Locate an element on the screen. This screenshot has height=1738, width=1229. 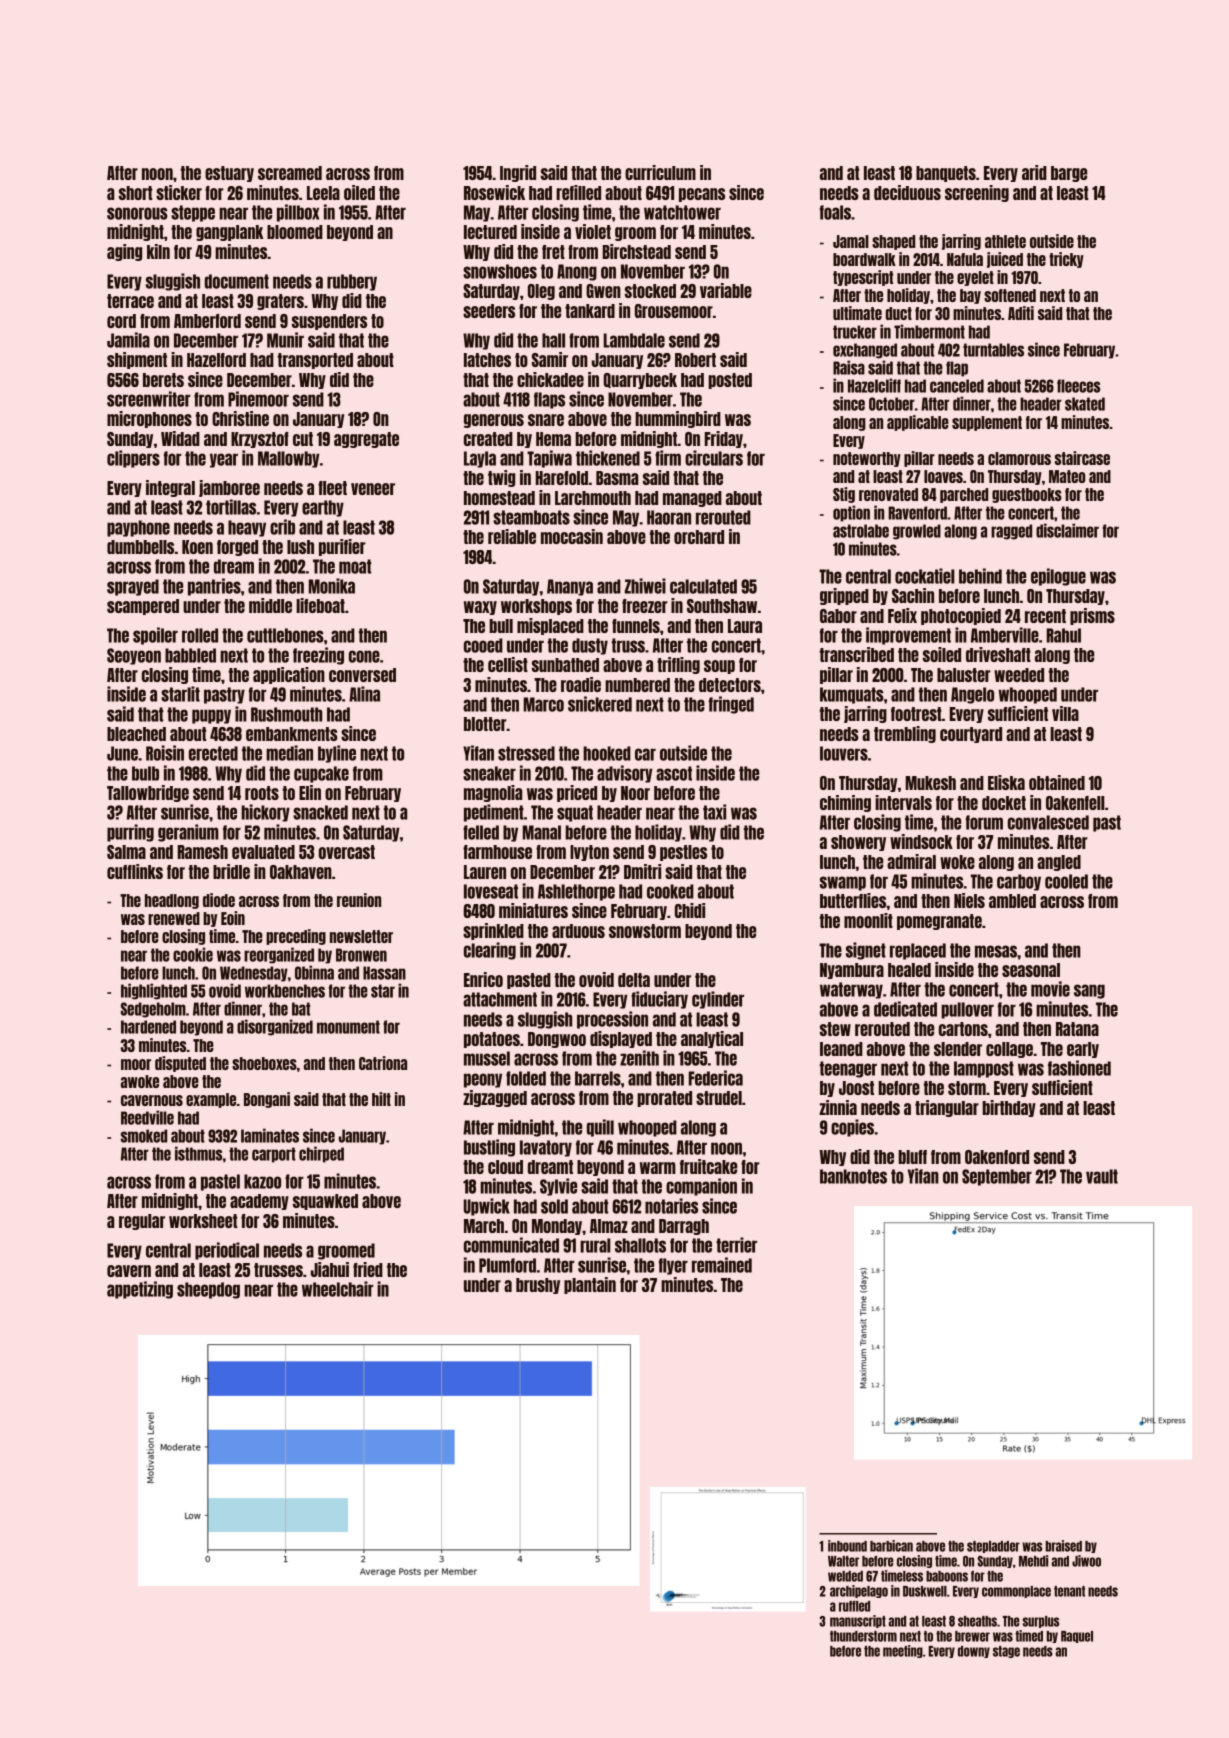
brushy is located at coordinates (538, 1286).
